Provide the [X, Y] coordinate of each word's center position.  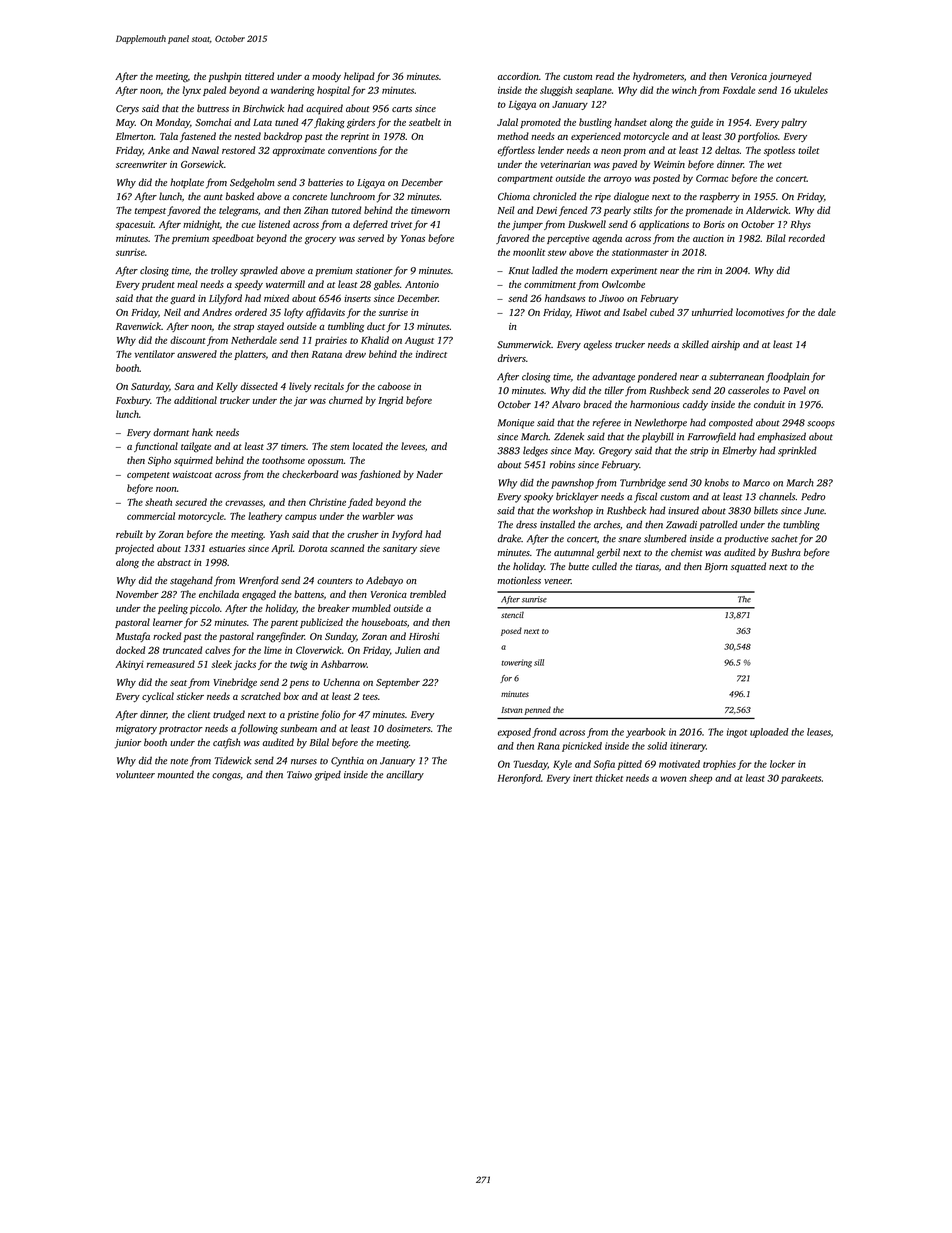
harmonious [655, 404]
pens [299, 684]
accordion [518, 76]
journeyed [790, 77]
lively [300, 387]
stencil [512, 615]
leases [819, 732]
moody [326, 77]
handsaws [565, 298]
